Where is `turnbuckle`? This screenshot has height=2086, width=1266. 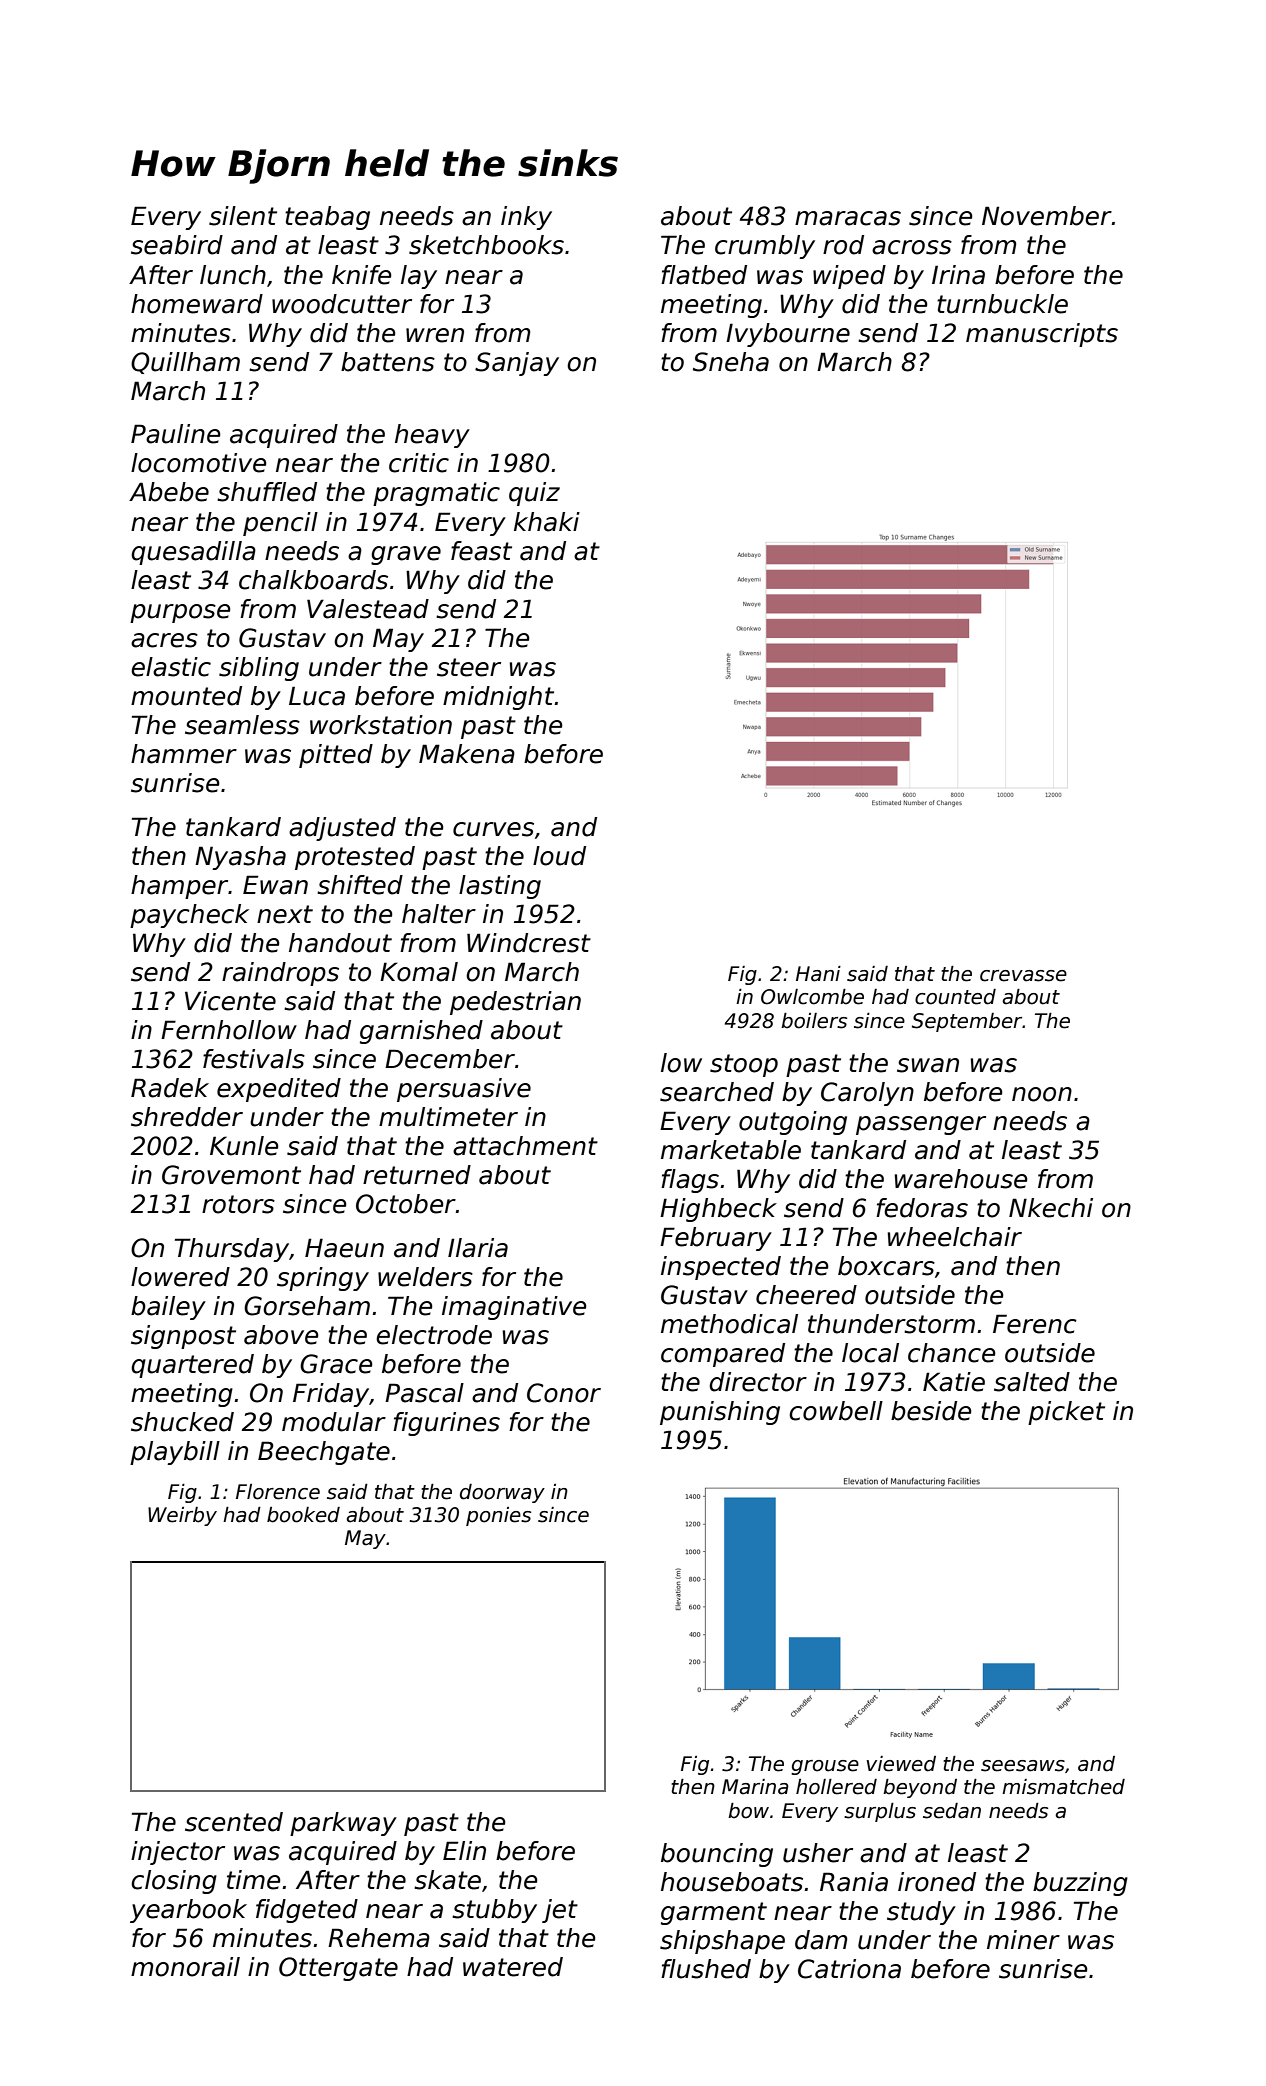
turnbuckle is located at coordinates (1002, 304).
